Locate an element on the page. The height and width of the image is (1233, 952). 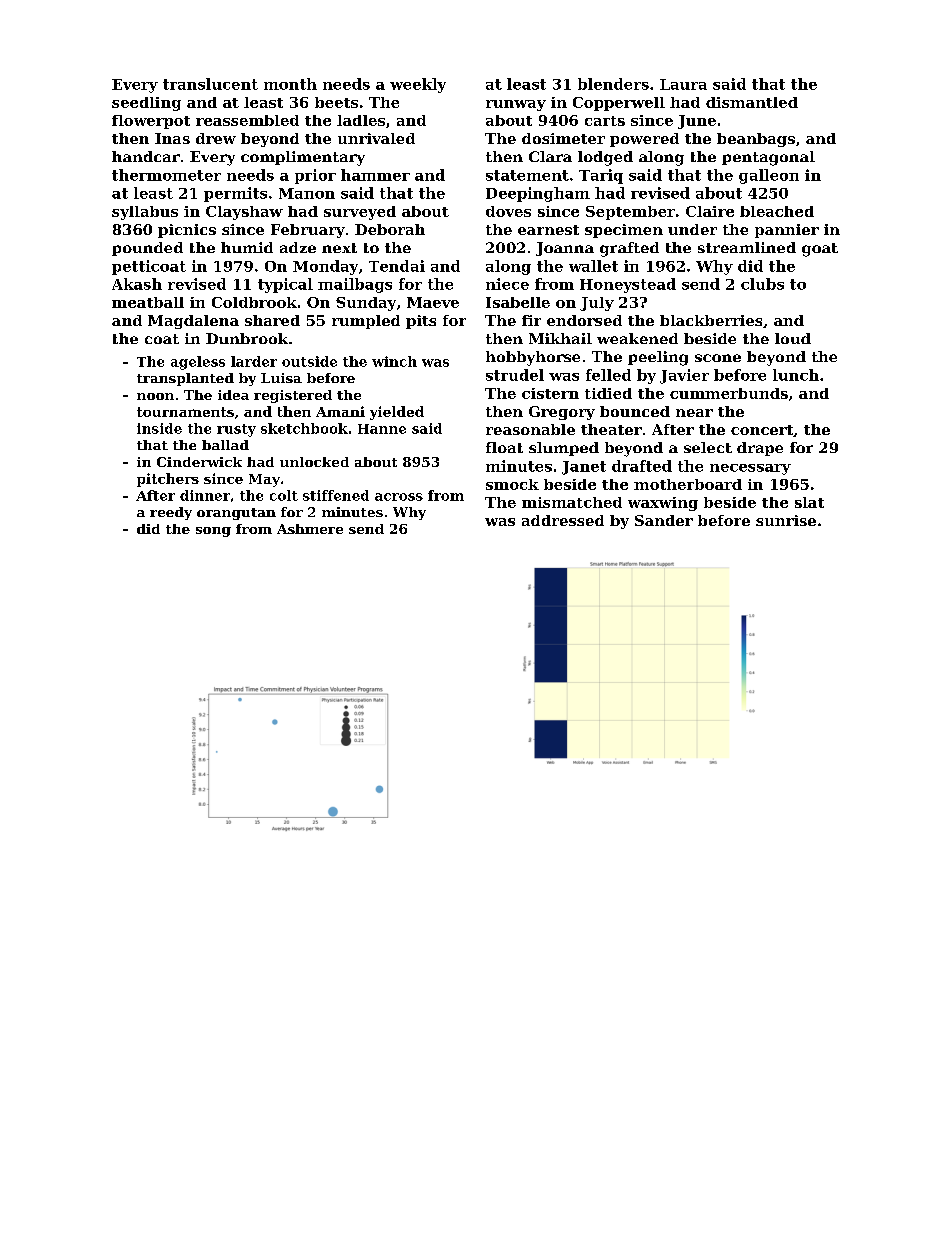
song is located at coordinates (213, 532).
